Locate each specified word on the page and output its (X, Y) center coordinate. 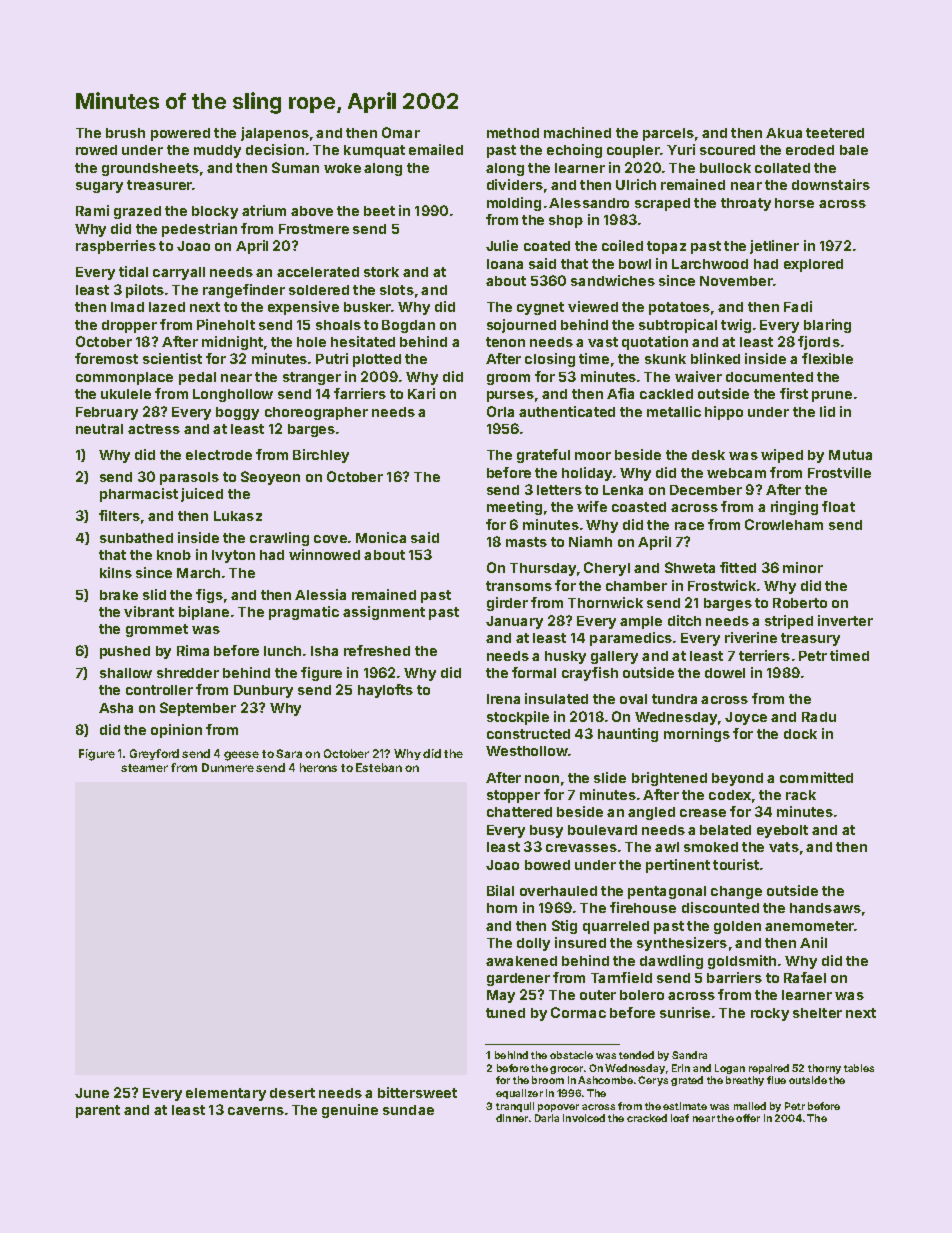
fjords (819, 343)
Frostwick (722, 585)
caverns (256, 1111)
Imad (127, 307)
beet (379, 211)
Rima (193, 650)
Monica (381, 537)
